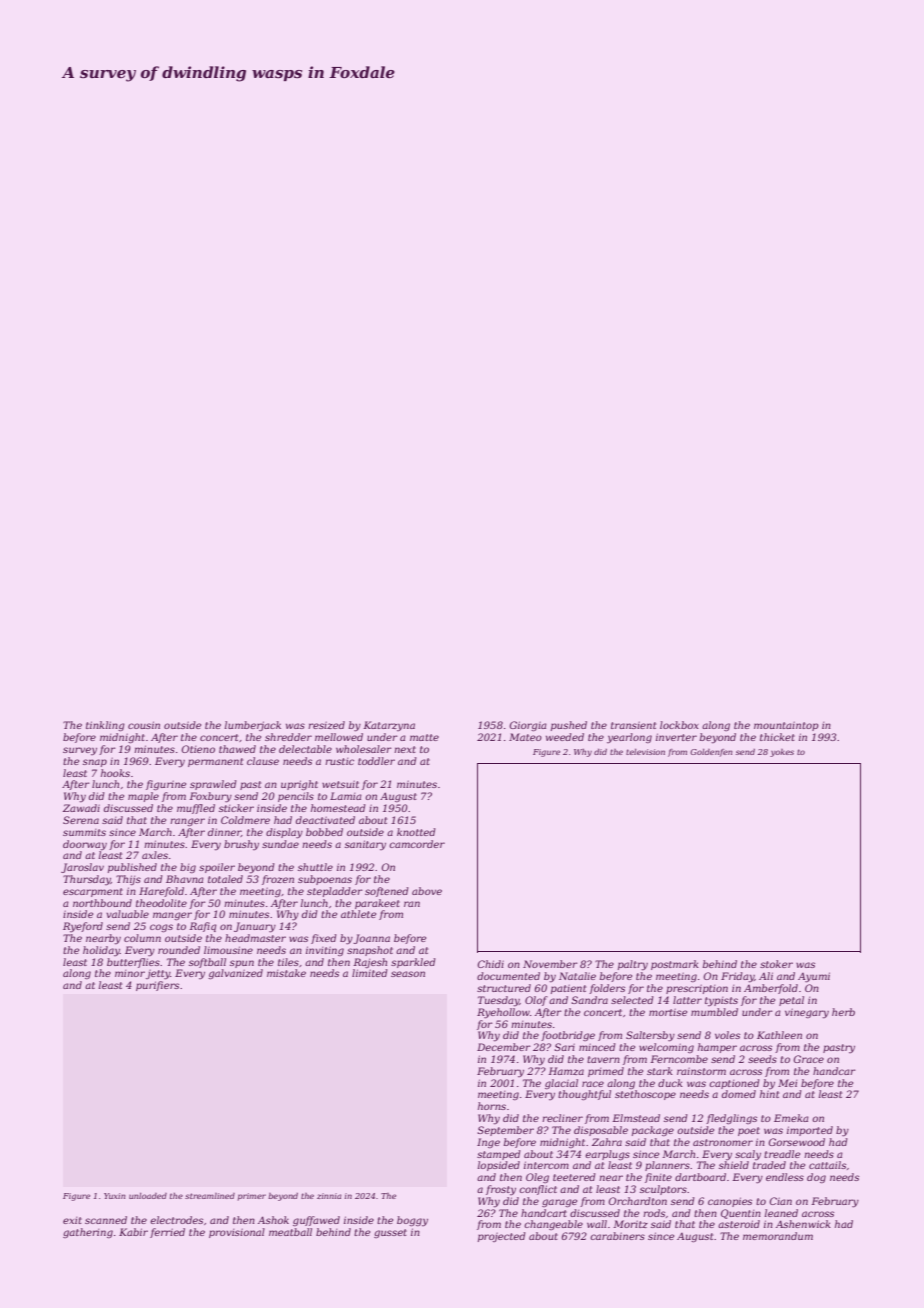  What do you see at coordinates (424, 737) in the screenshot?
I see `matte` at bounding box center [424, 737].
